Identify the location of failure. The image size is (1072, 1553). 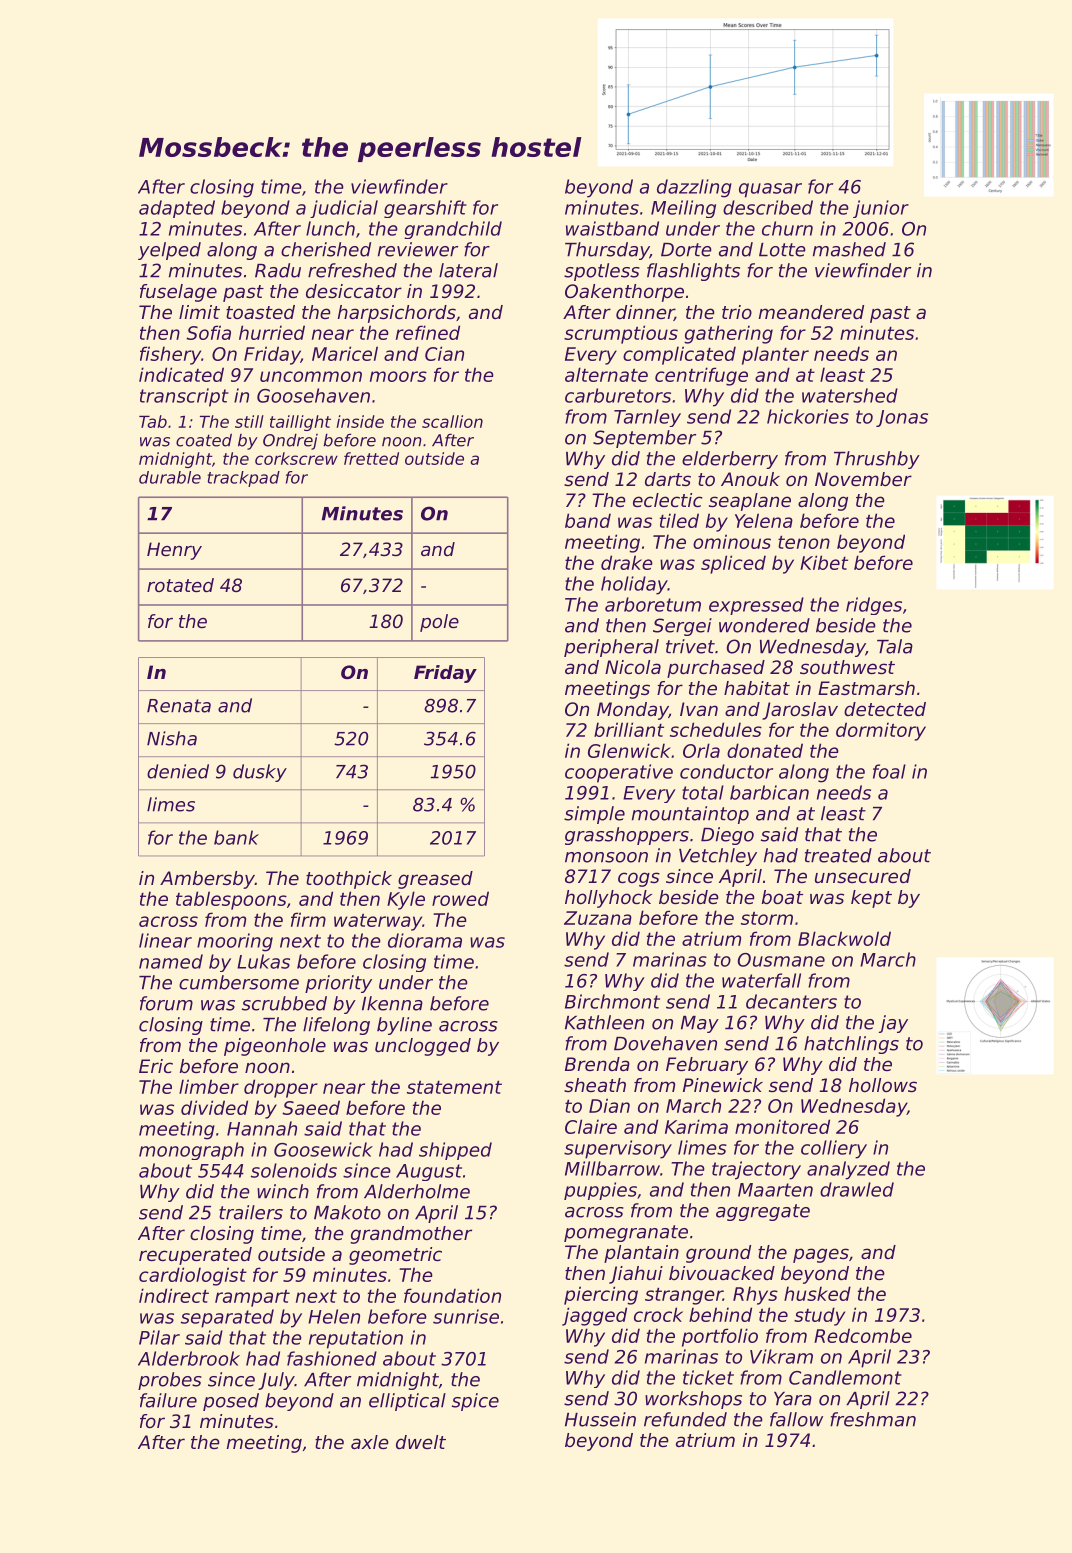
(168, 1400).
